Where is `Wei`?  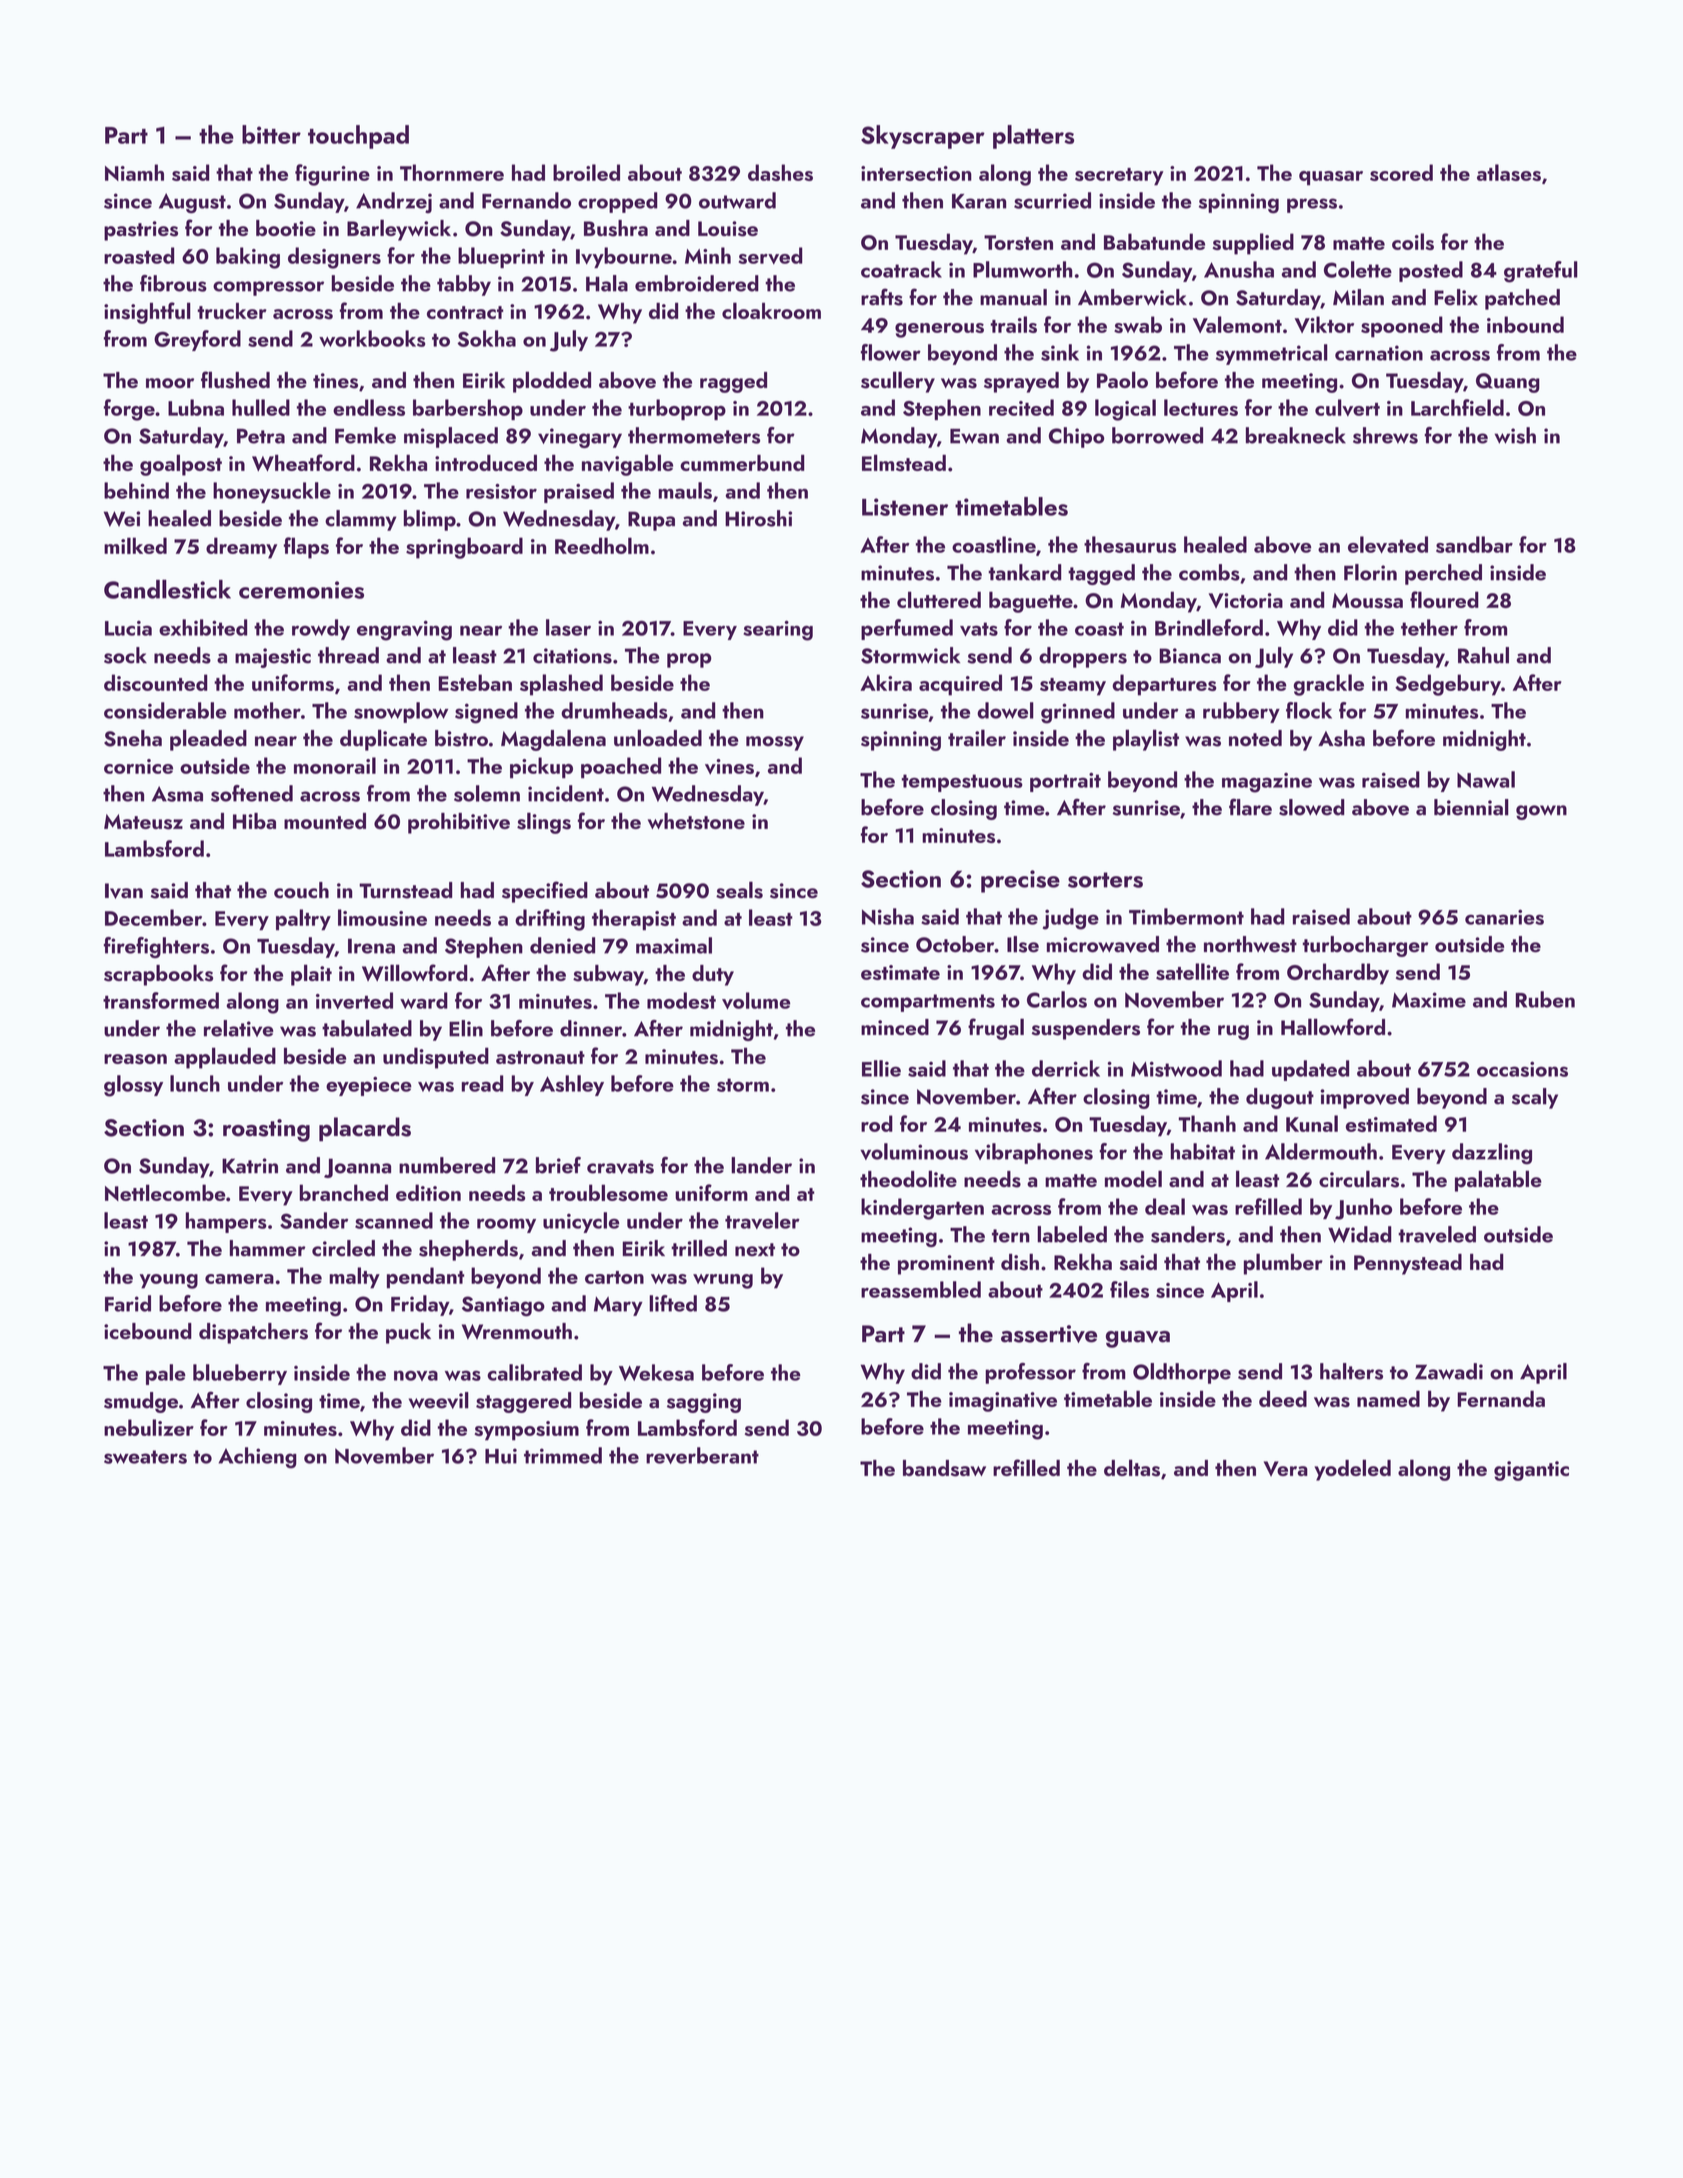
Wei is located at coordinates (122, 519).
